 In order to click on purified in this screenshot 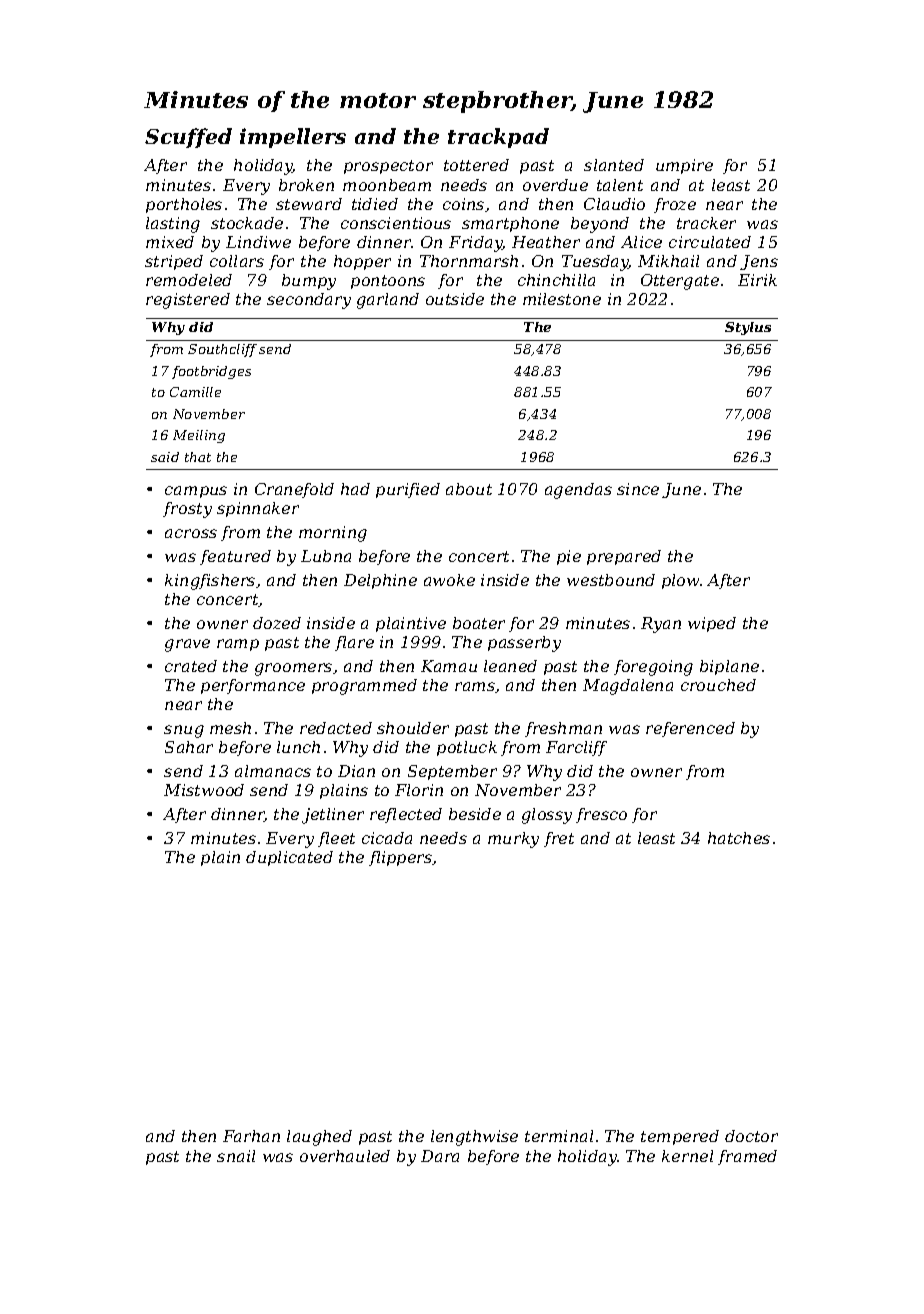, I will do `click(408, 490)`.
